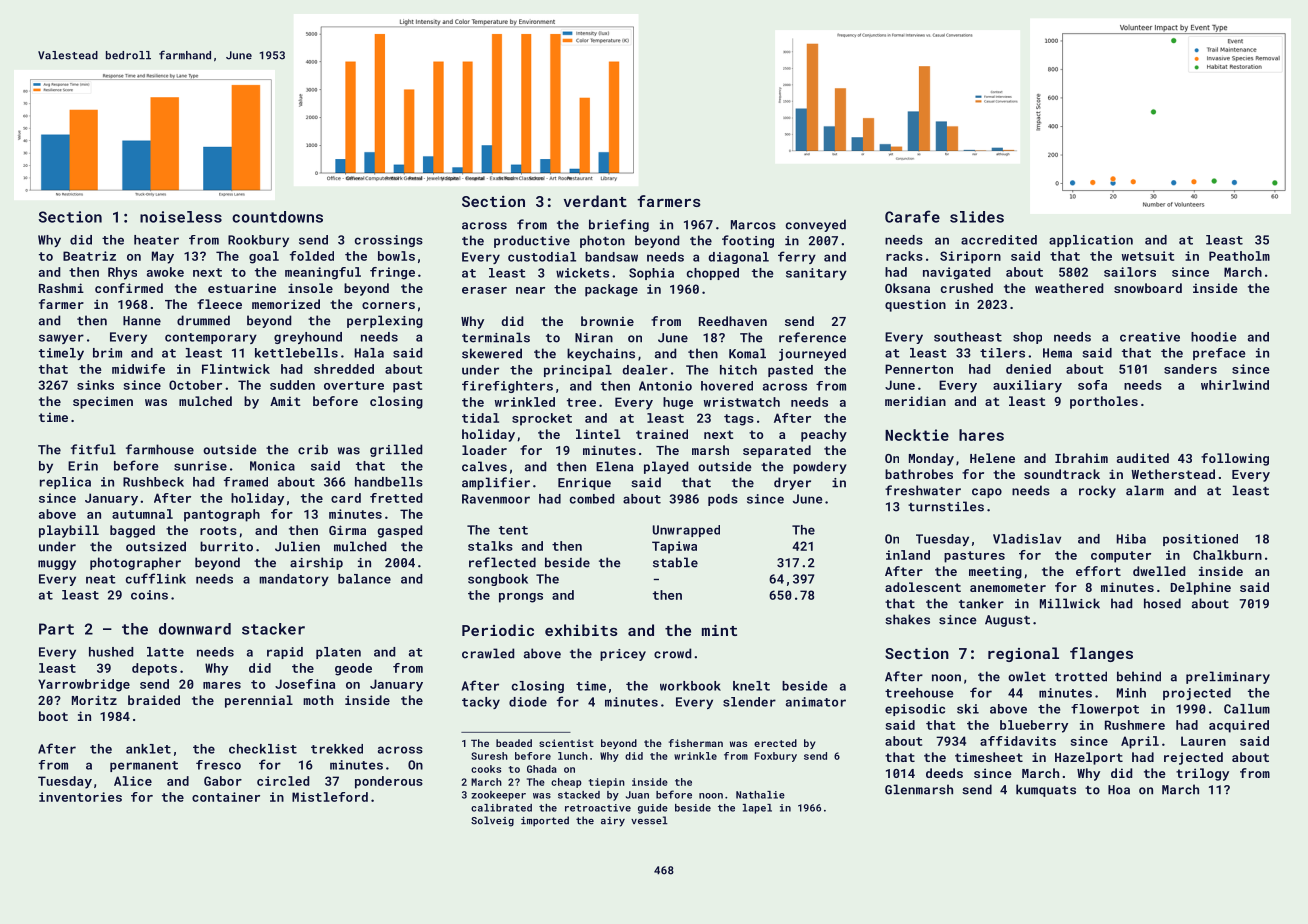 This image has height=924, width=1308. I want to click on footing, so click(748, 241).
